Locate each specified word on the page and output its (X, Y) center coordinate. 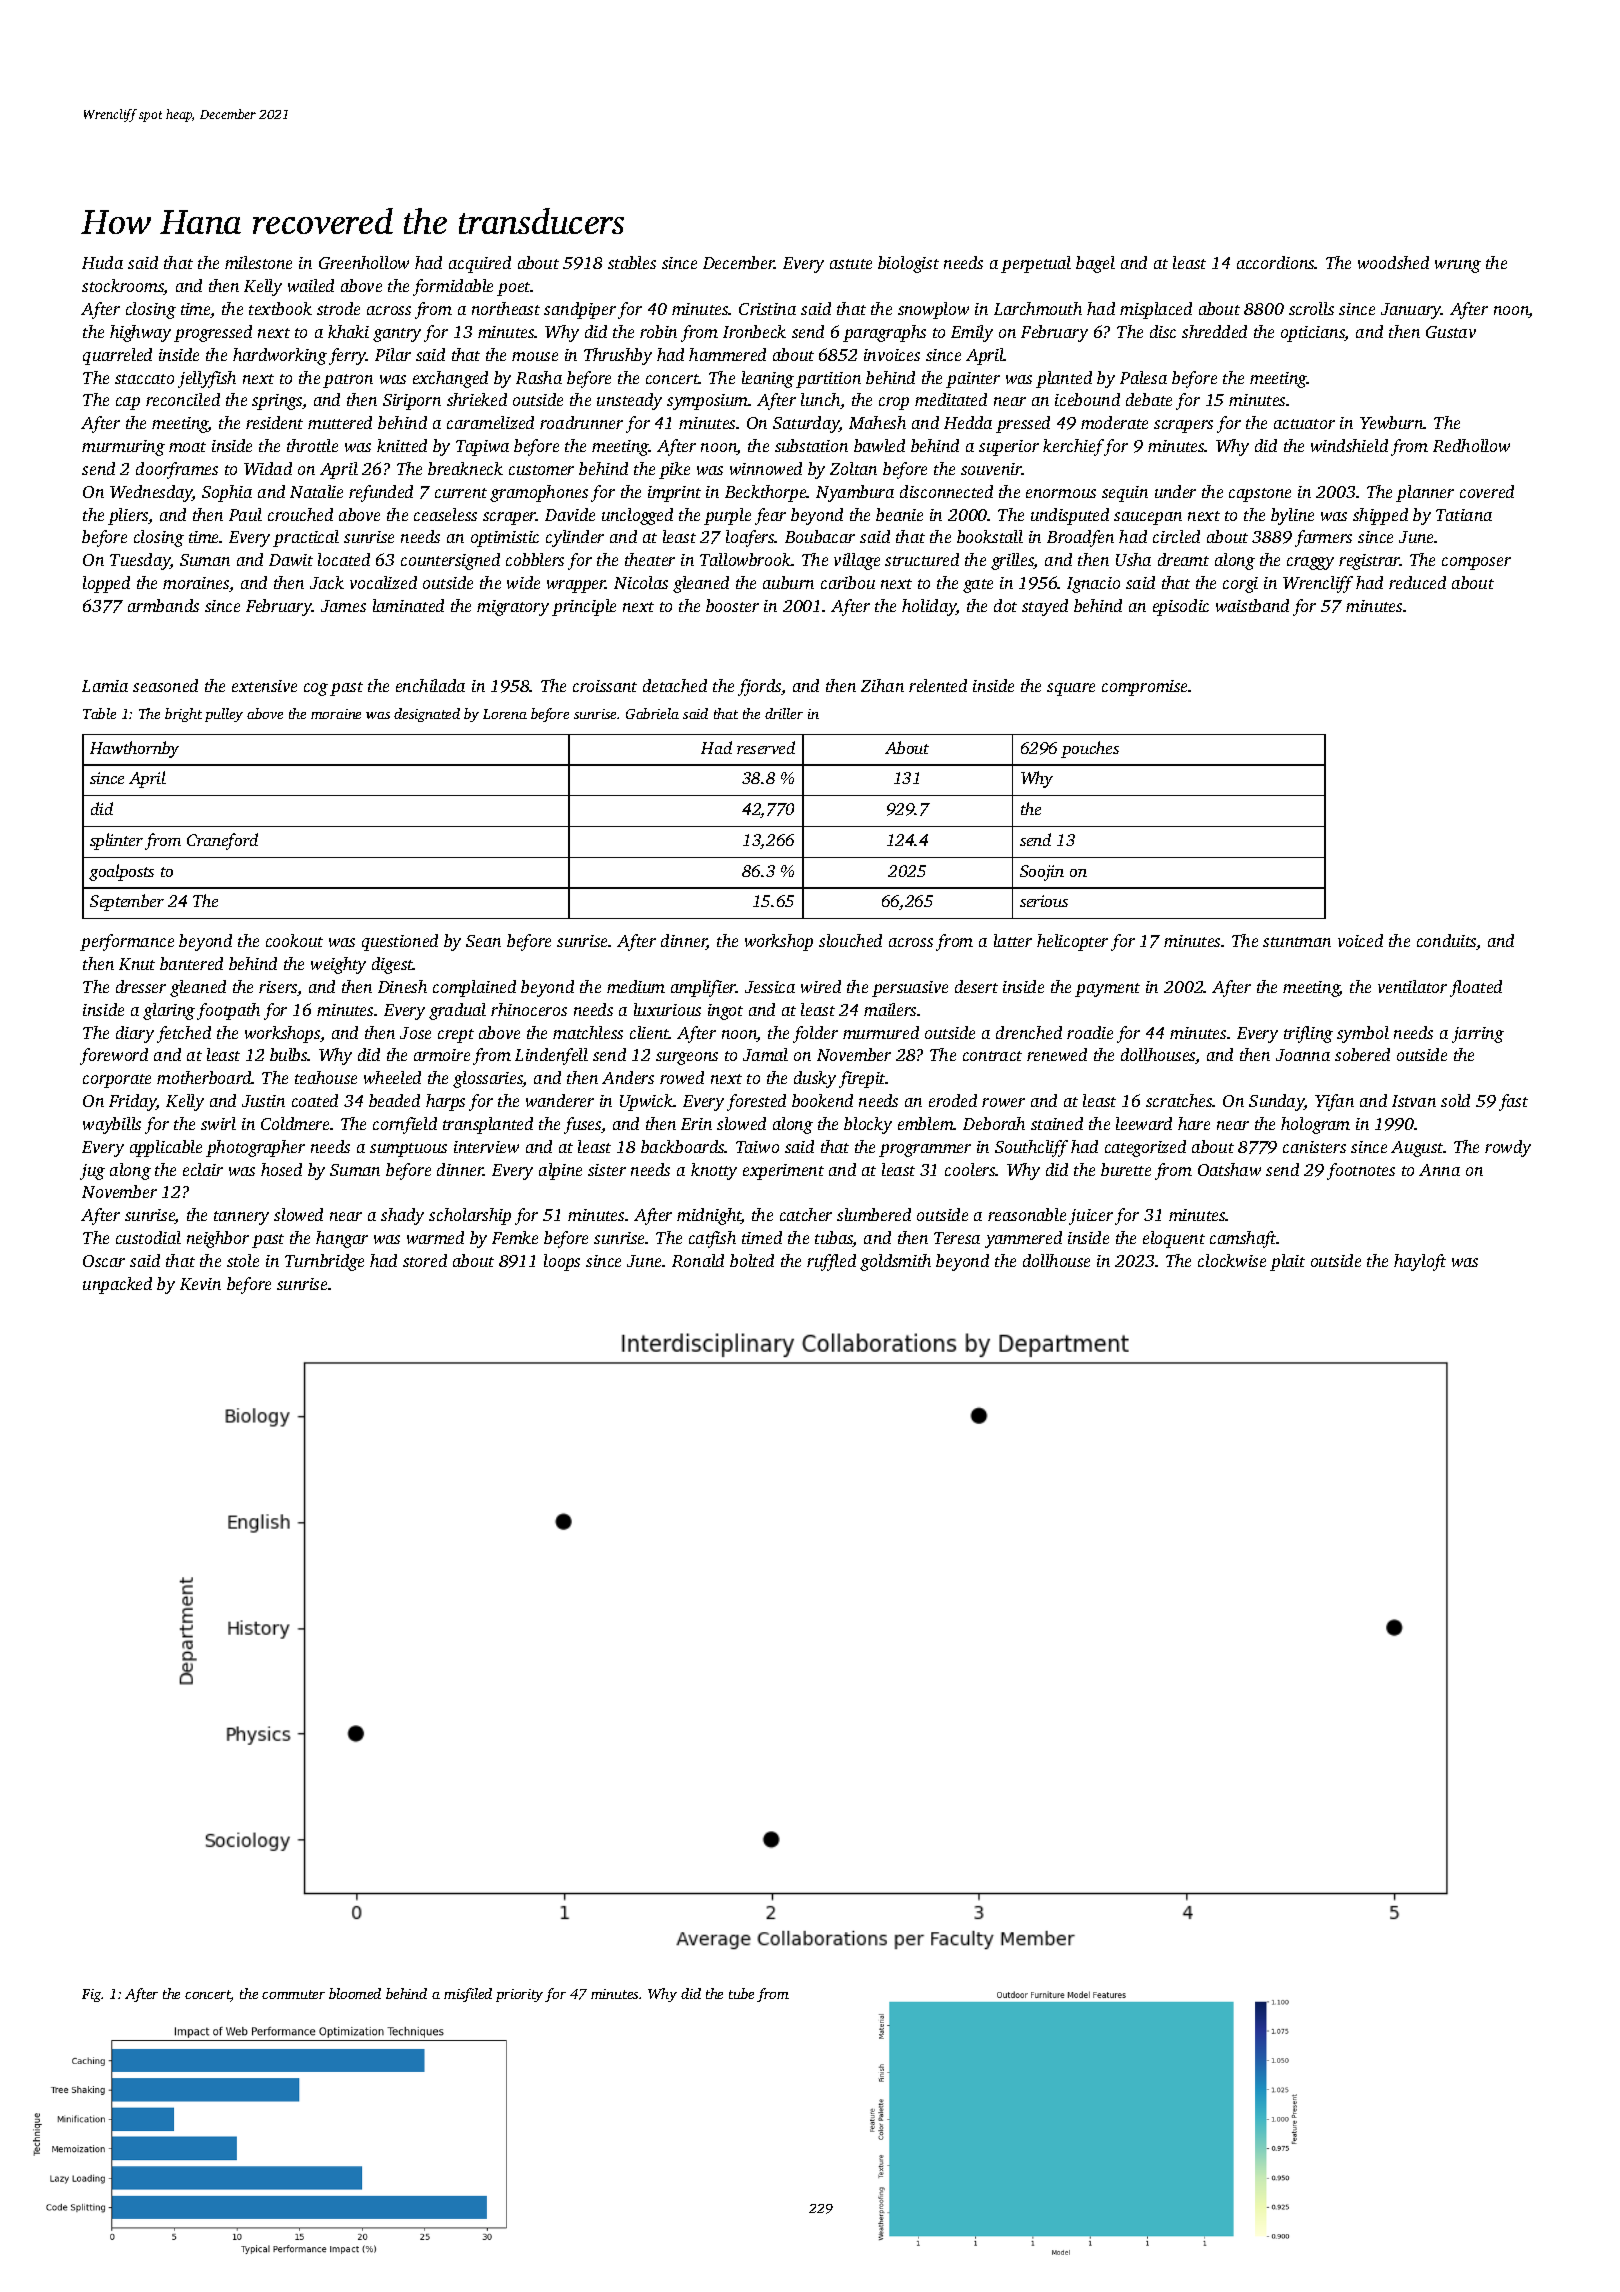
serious (1044, 901)
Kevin (200, 1284)
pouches (1090, 749)
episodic (1181, 607)
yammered (1023, 1239)
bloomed (355, 1993)
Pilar (393, 354)
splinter (116, 841)
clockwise (1232, 1260)
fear (770, 516)
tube (741, 1993)
